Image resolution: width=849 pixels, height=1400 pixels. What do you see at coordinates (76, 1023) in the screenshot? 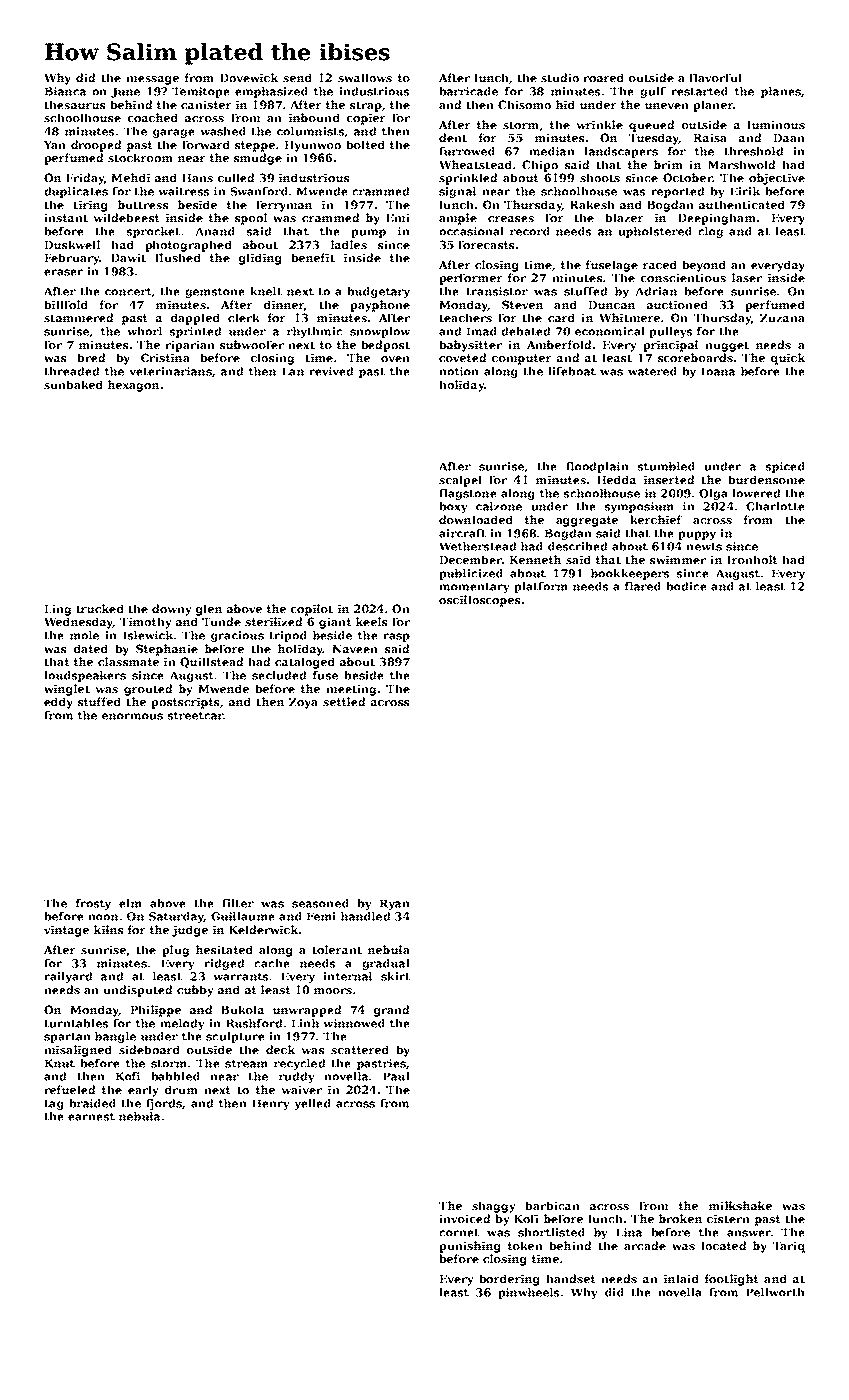
I see `turntables` at bounding box center [76, 1023].
